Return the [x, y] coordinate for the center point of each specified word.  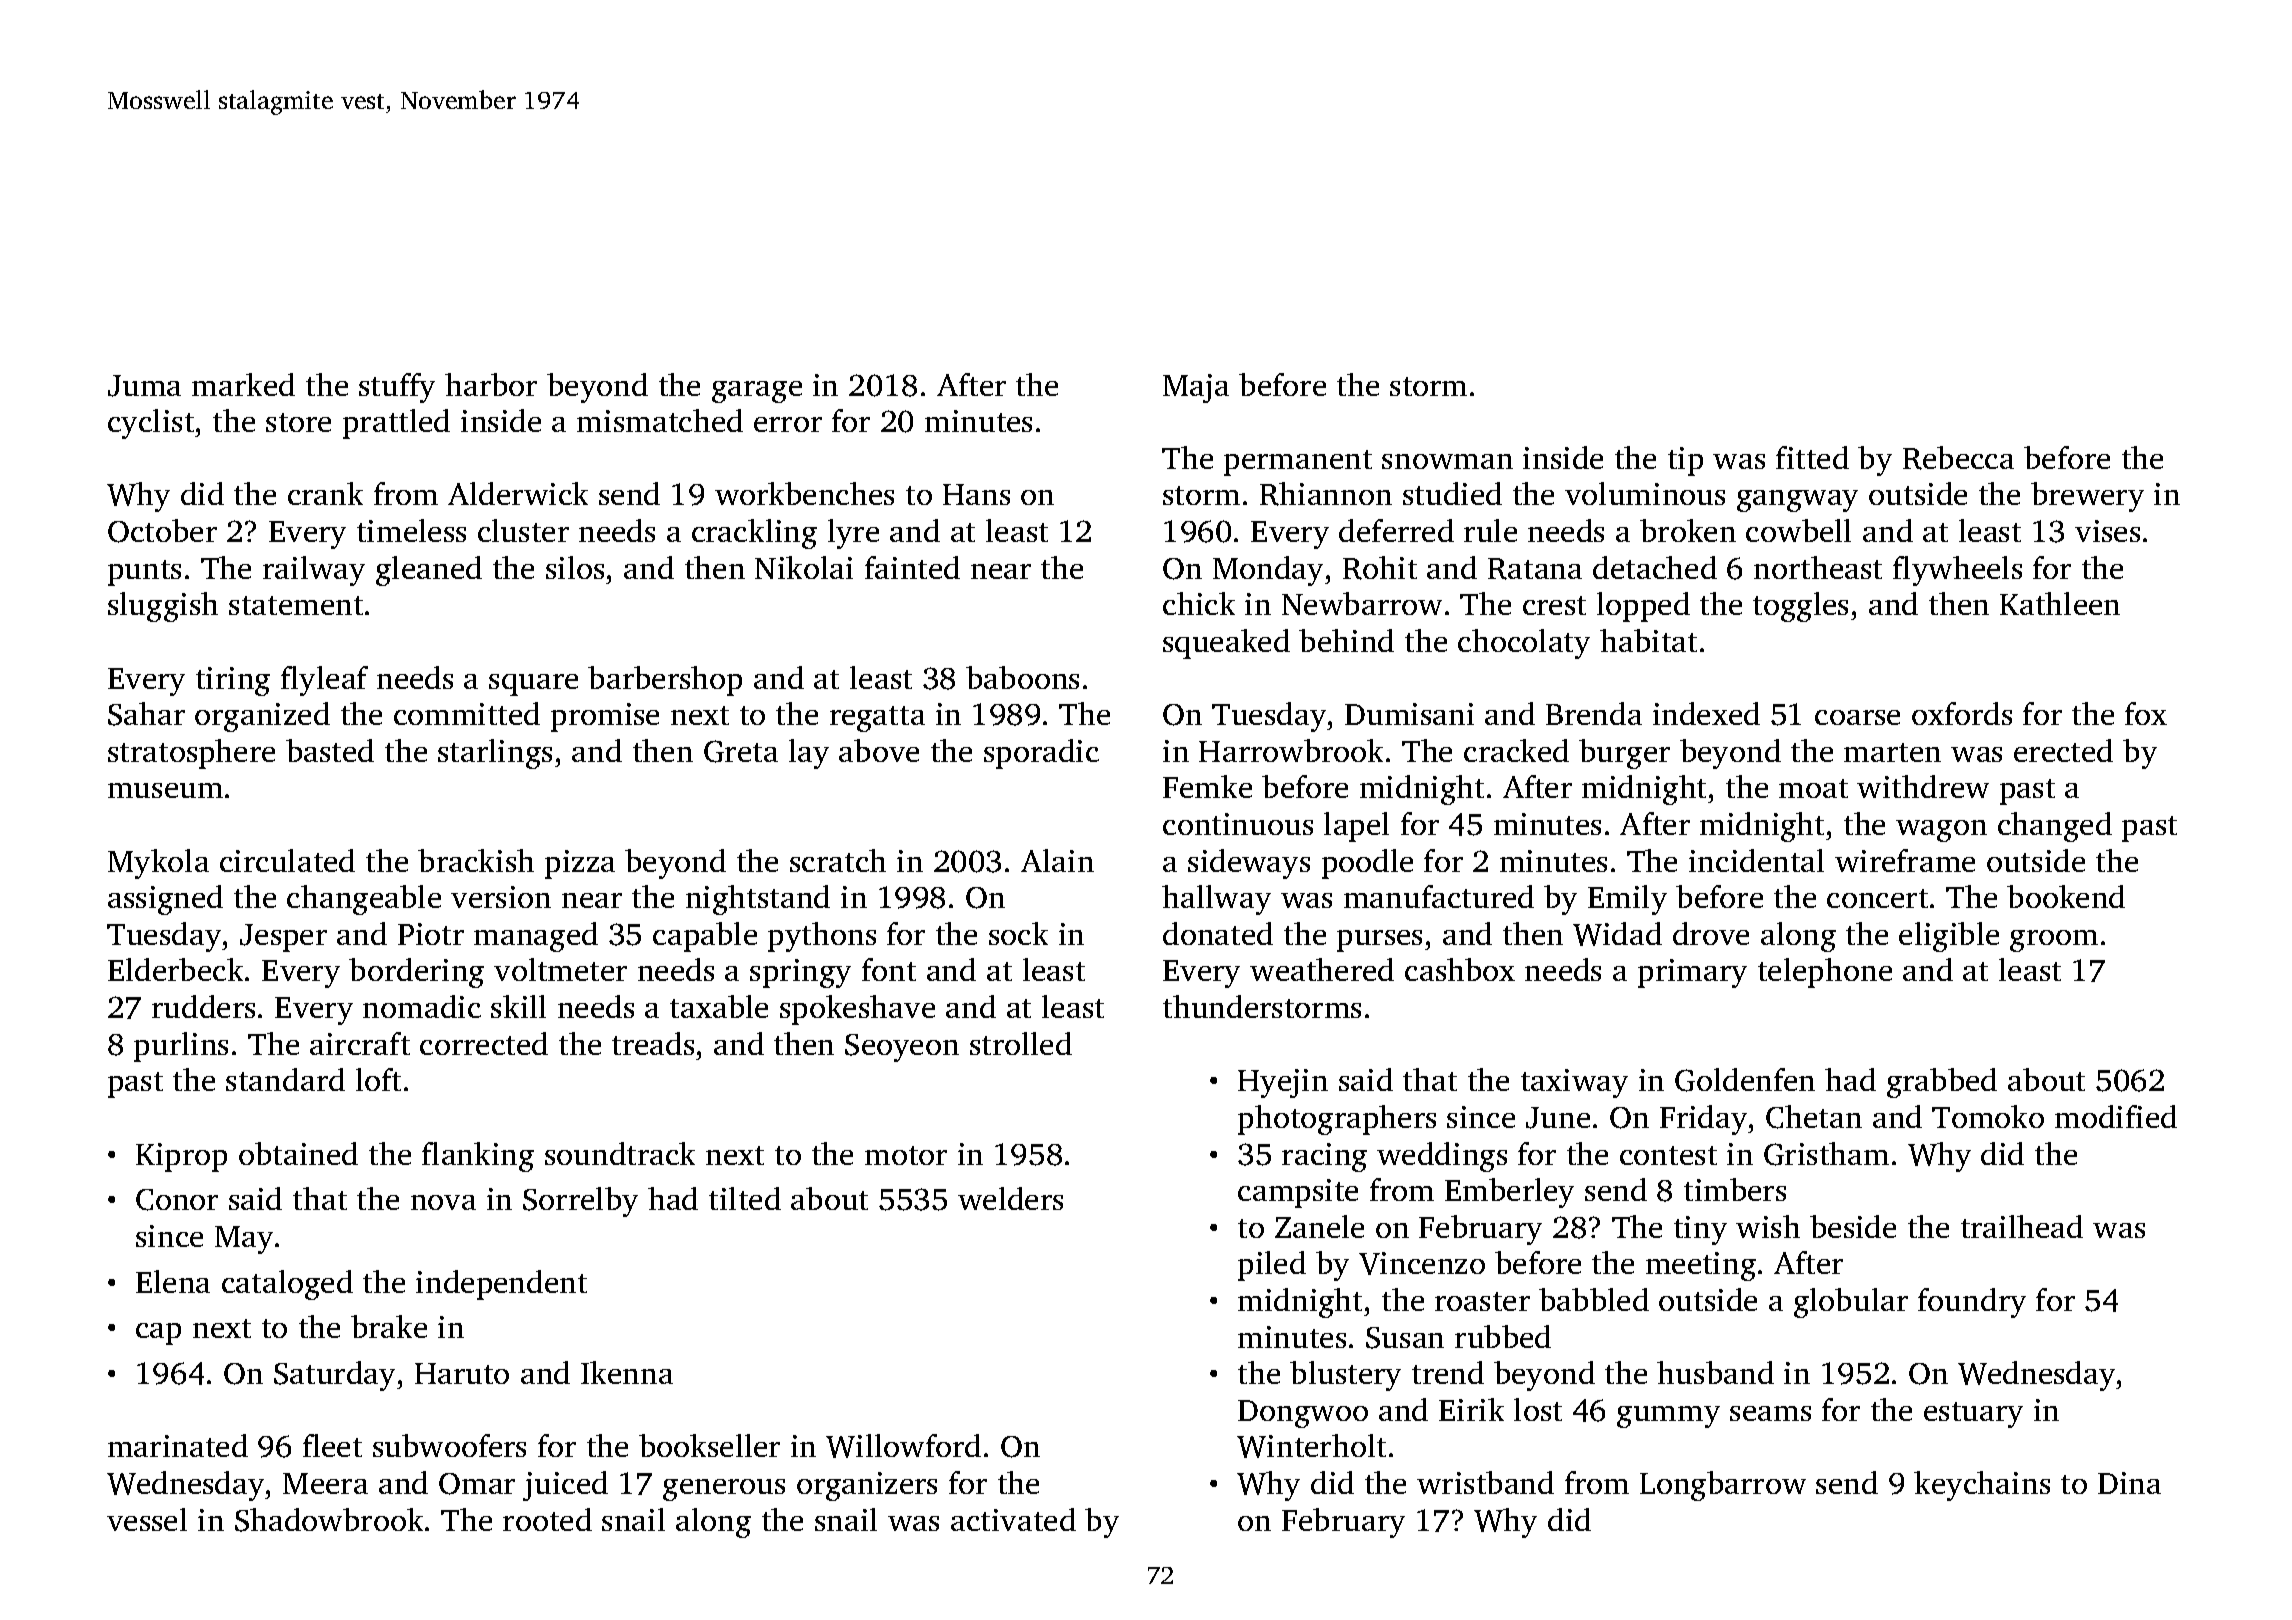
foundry [1972, 1303]
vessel [147, 1519]
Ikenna [627, 1372]
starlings [495, 754]
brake [389, 1326]
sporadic [1041, 754]
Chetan [1814, 1117]
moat [1813, 788]
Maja [1196, 388]
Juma [144, 386]
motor [906, 1155]
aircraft [360, 1043]
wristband [1485, 1482]
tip [1685, 461]
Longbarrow [1723, 1486]
